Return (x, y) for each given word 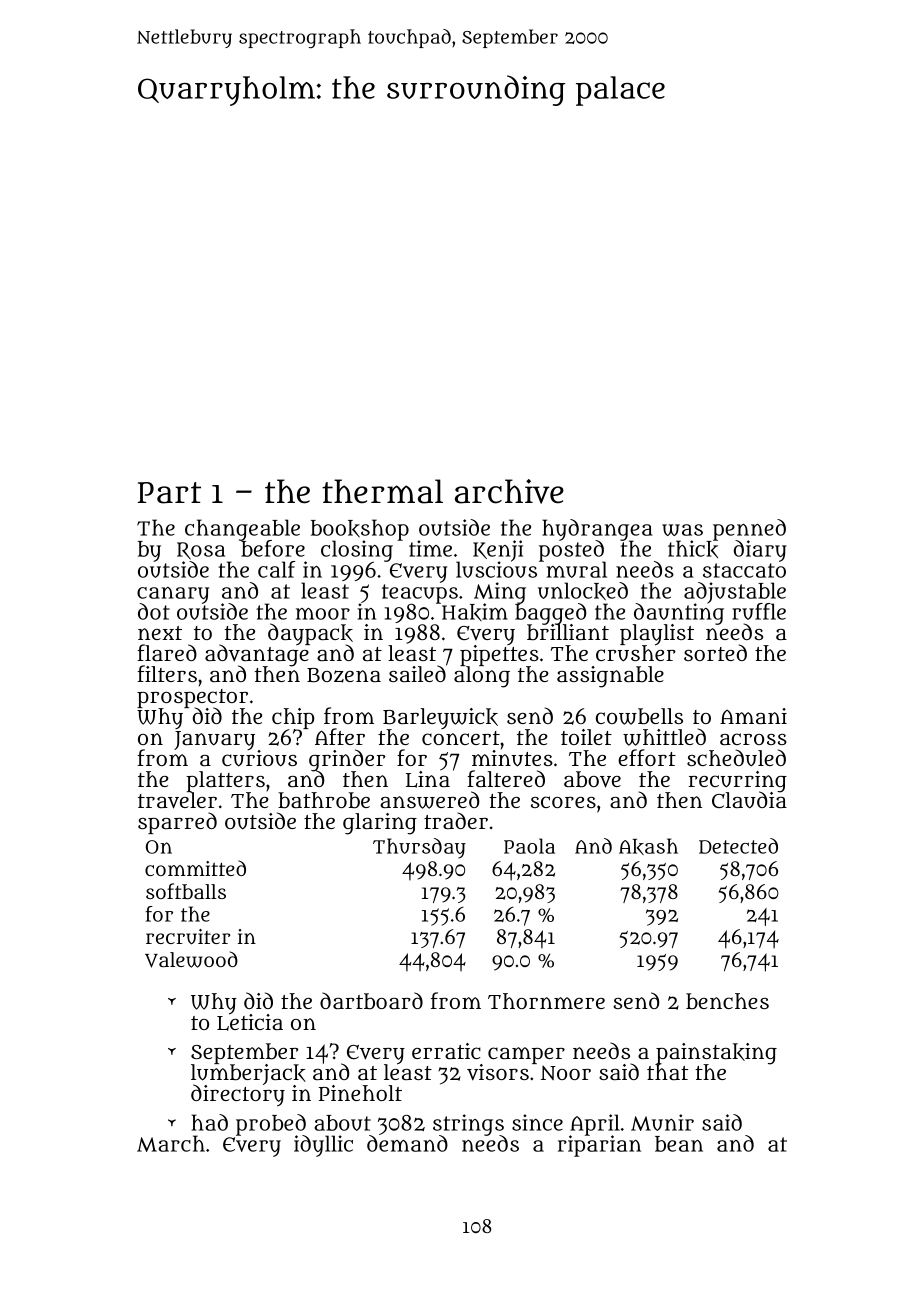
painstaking (716, 1054)
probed (271, 1125)
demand (407, 1143)
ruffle (759, 611)
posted (572, 551)
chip (293, 718)
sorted (715, 652)
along (482, 677)
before (273, 549)
